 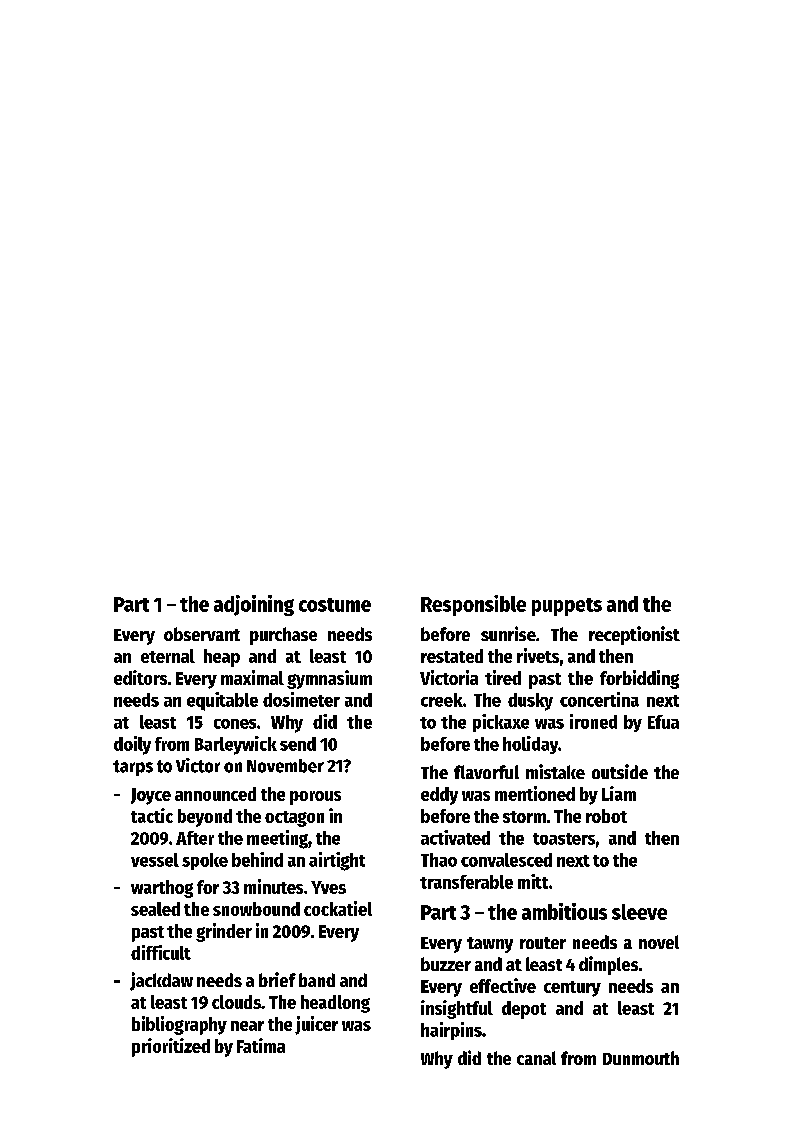 I want to click on Fatima, so click(x=261, y=1045).
